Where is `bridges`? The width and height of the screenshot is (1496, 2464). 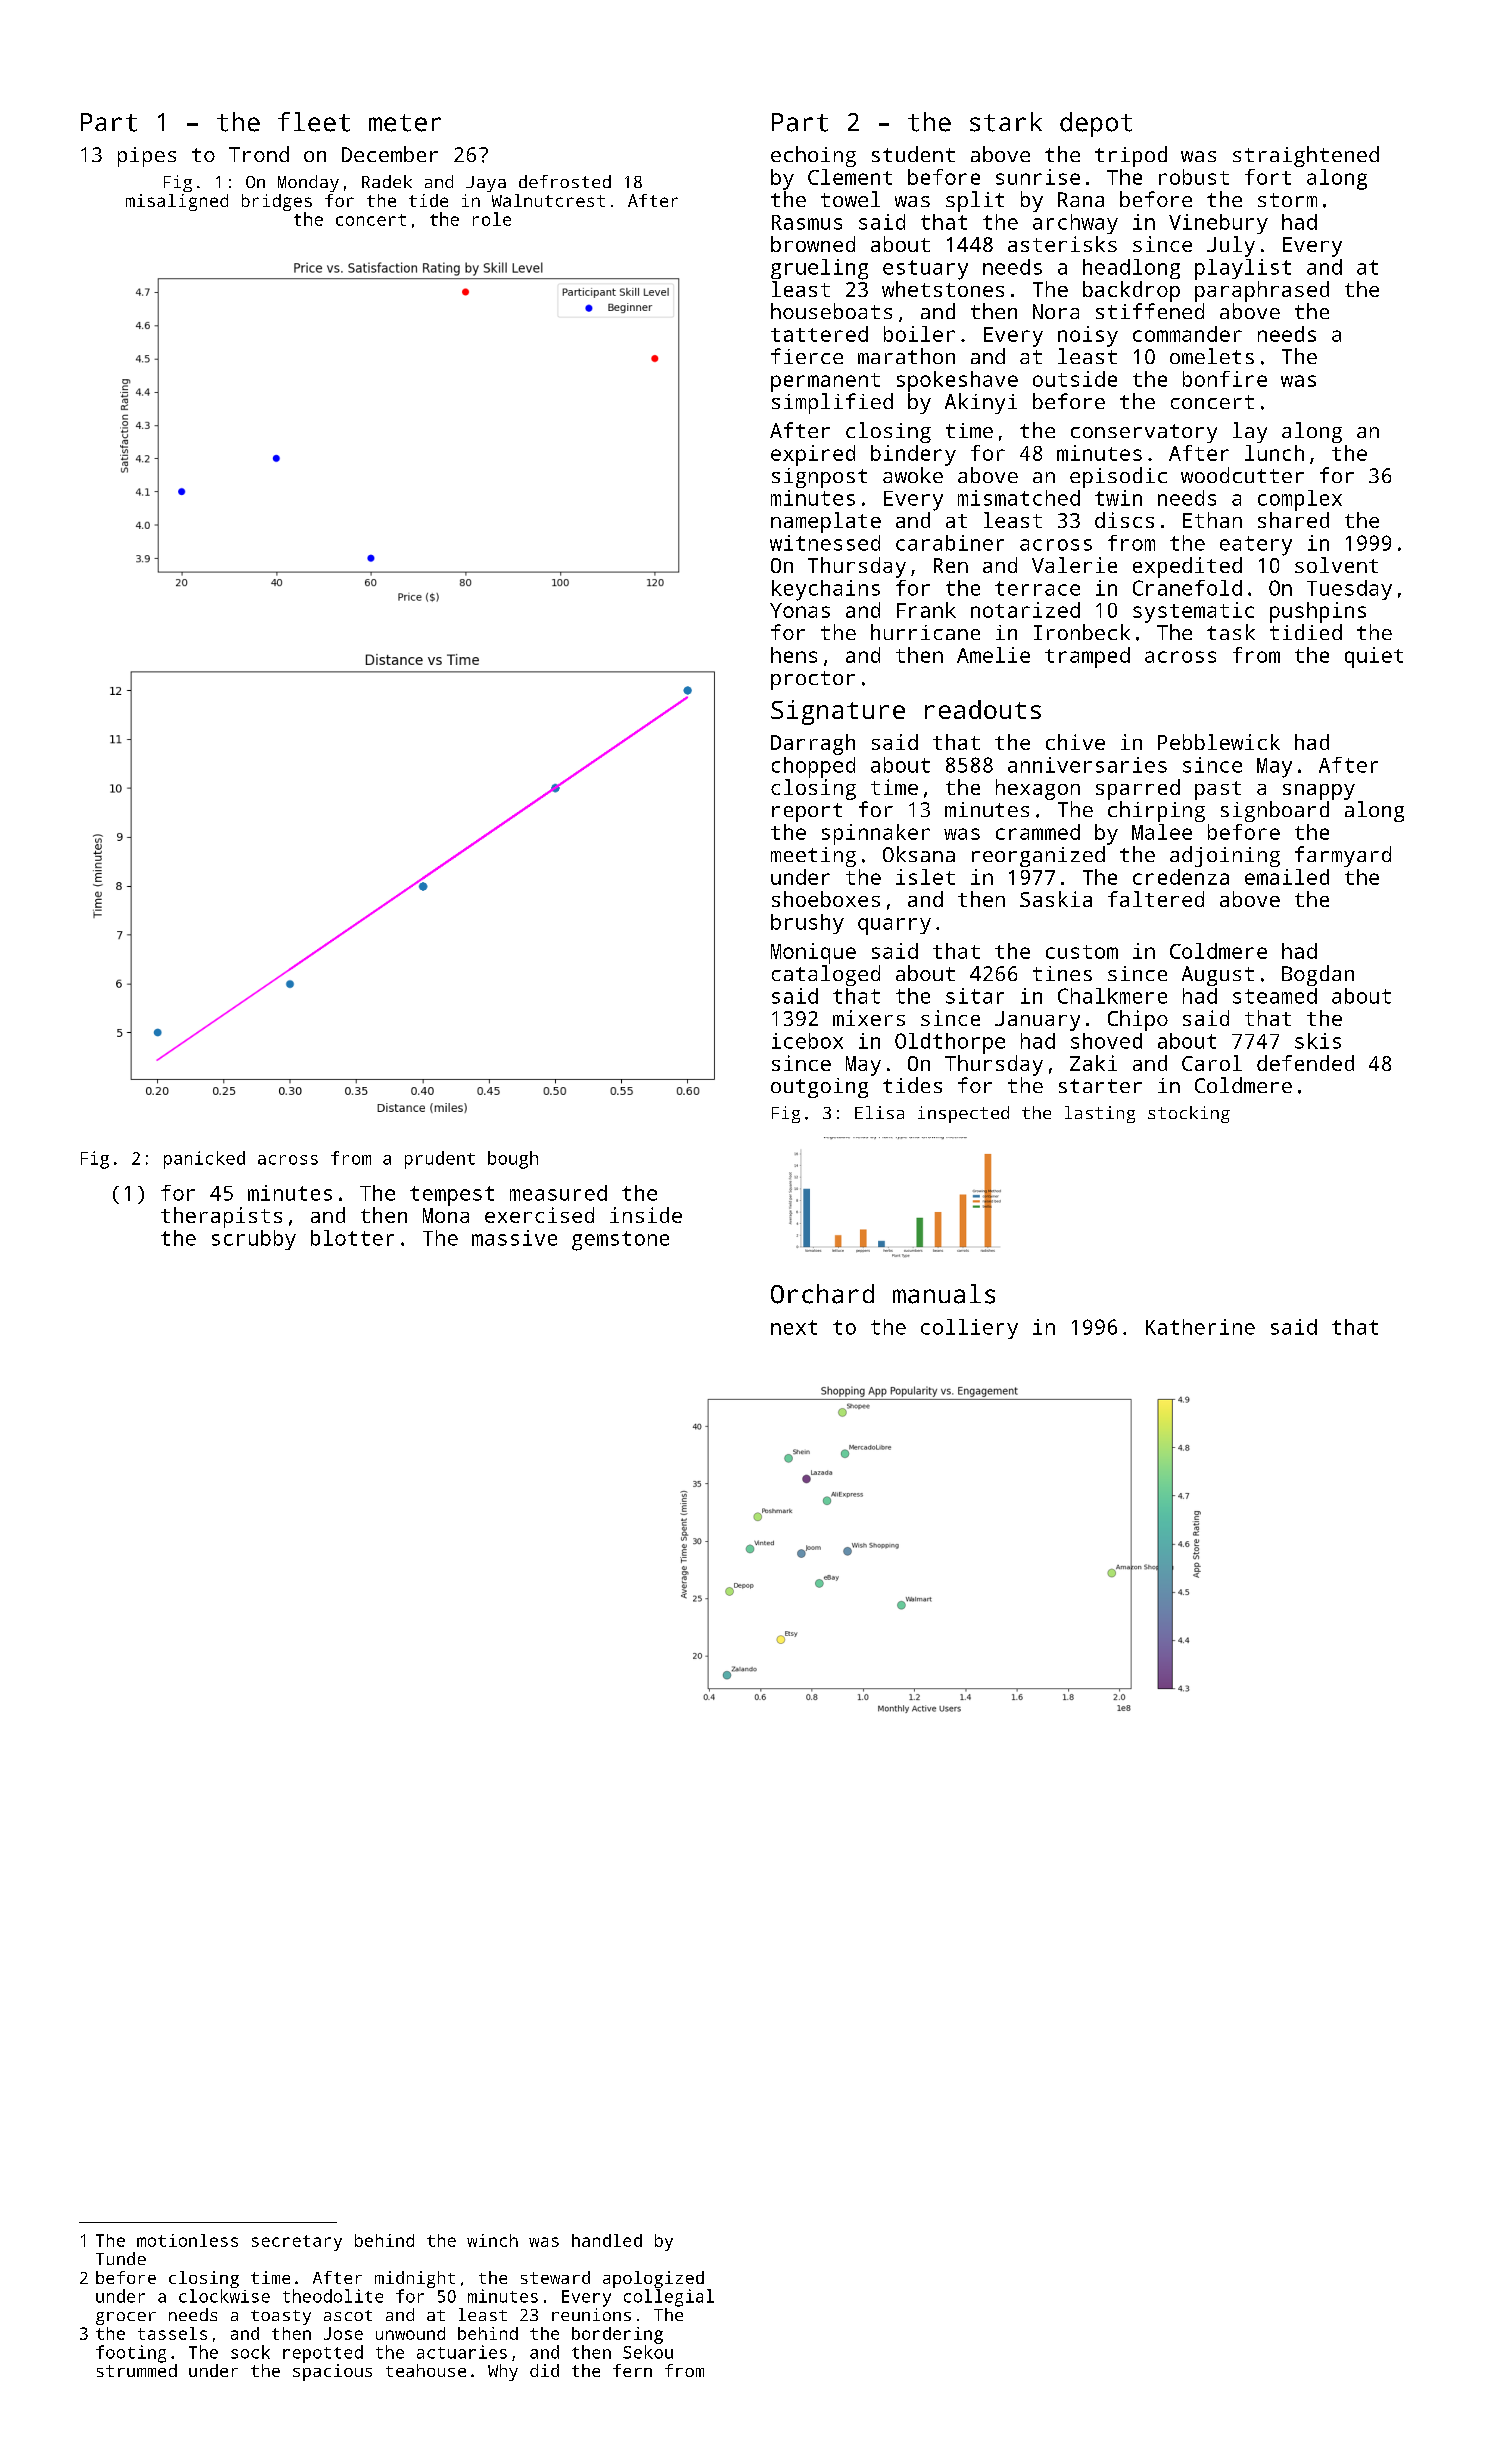 bridges is located at coordinates (277, 202).
